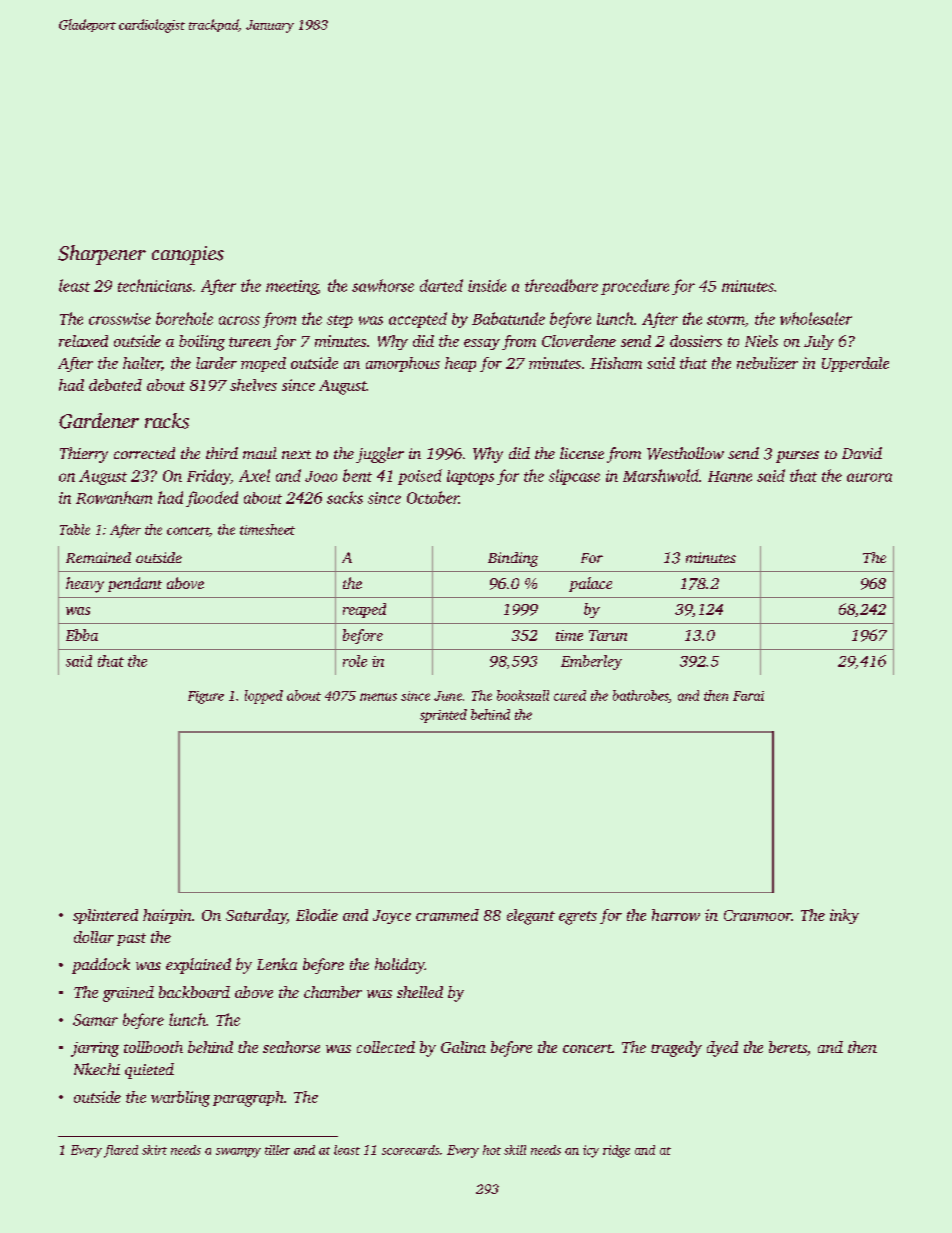 This image has width=952, height=1233. What do you see at coordinates (212, 499) in the image?
I see `flooded` at bounding box center [212, 499].
